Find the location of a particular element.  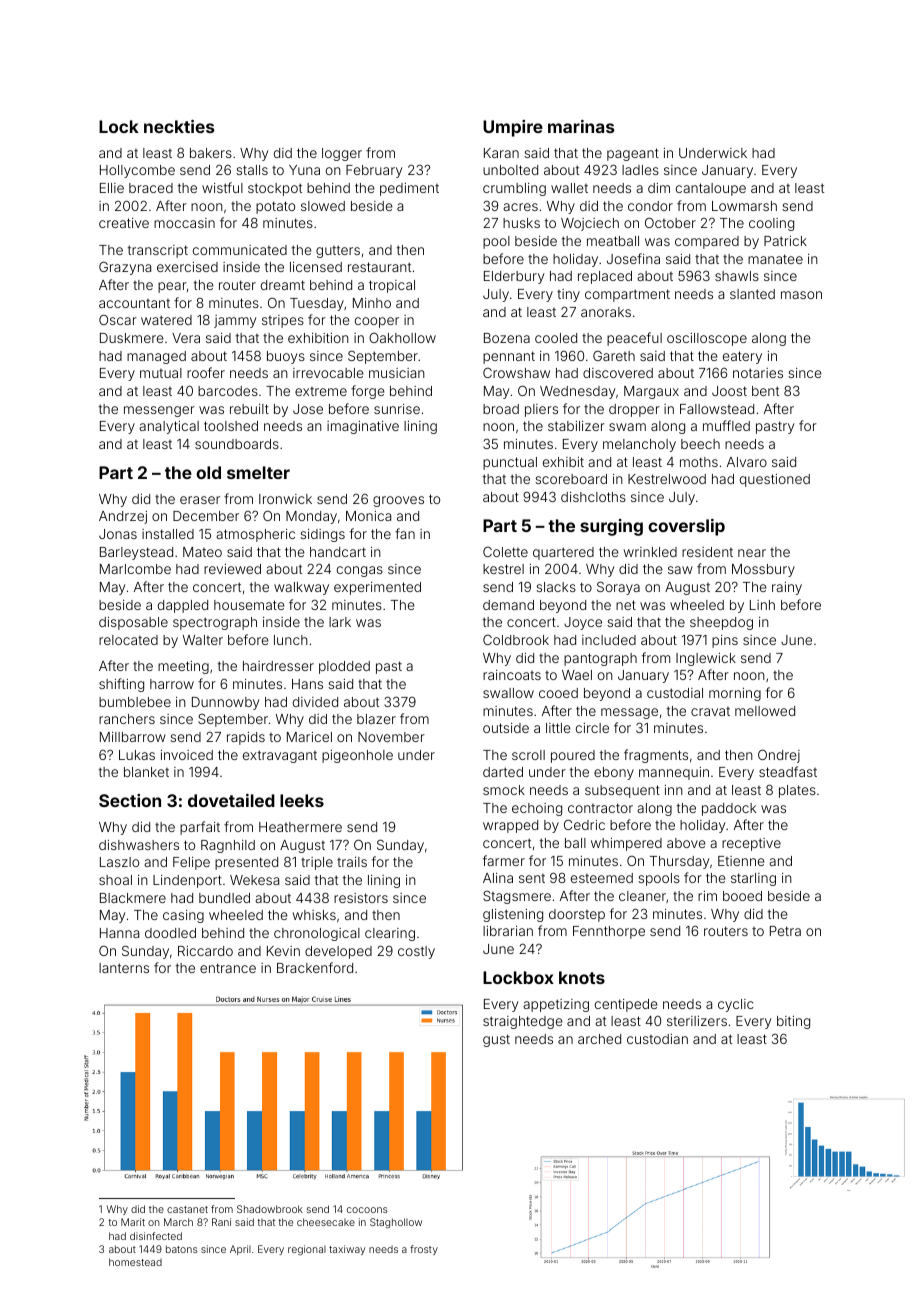

homestead is located at coordinates (135, 1262).
